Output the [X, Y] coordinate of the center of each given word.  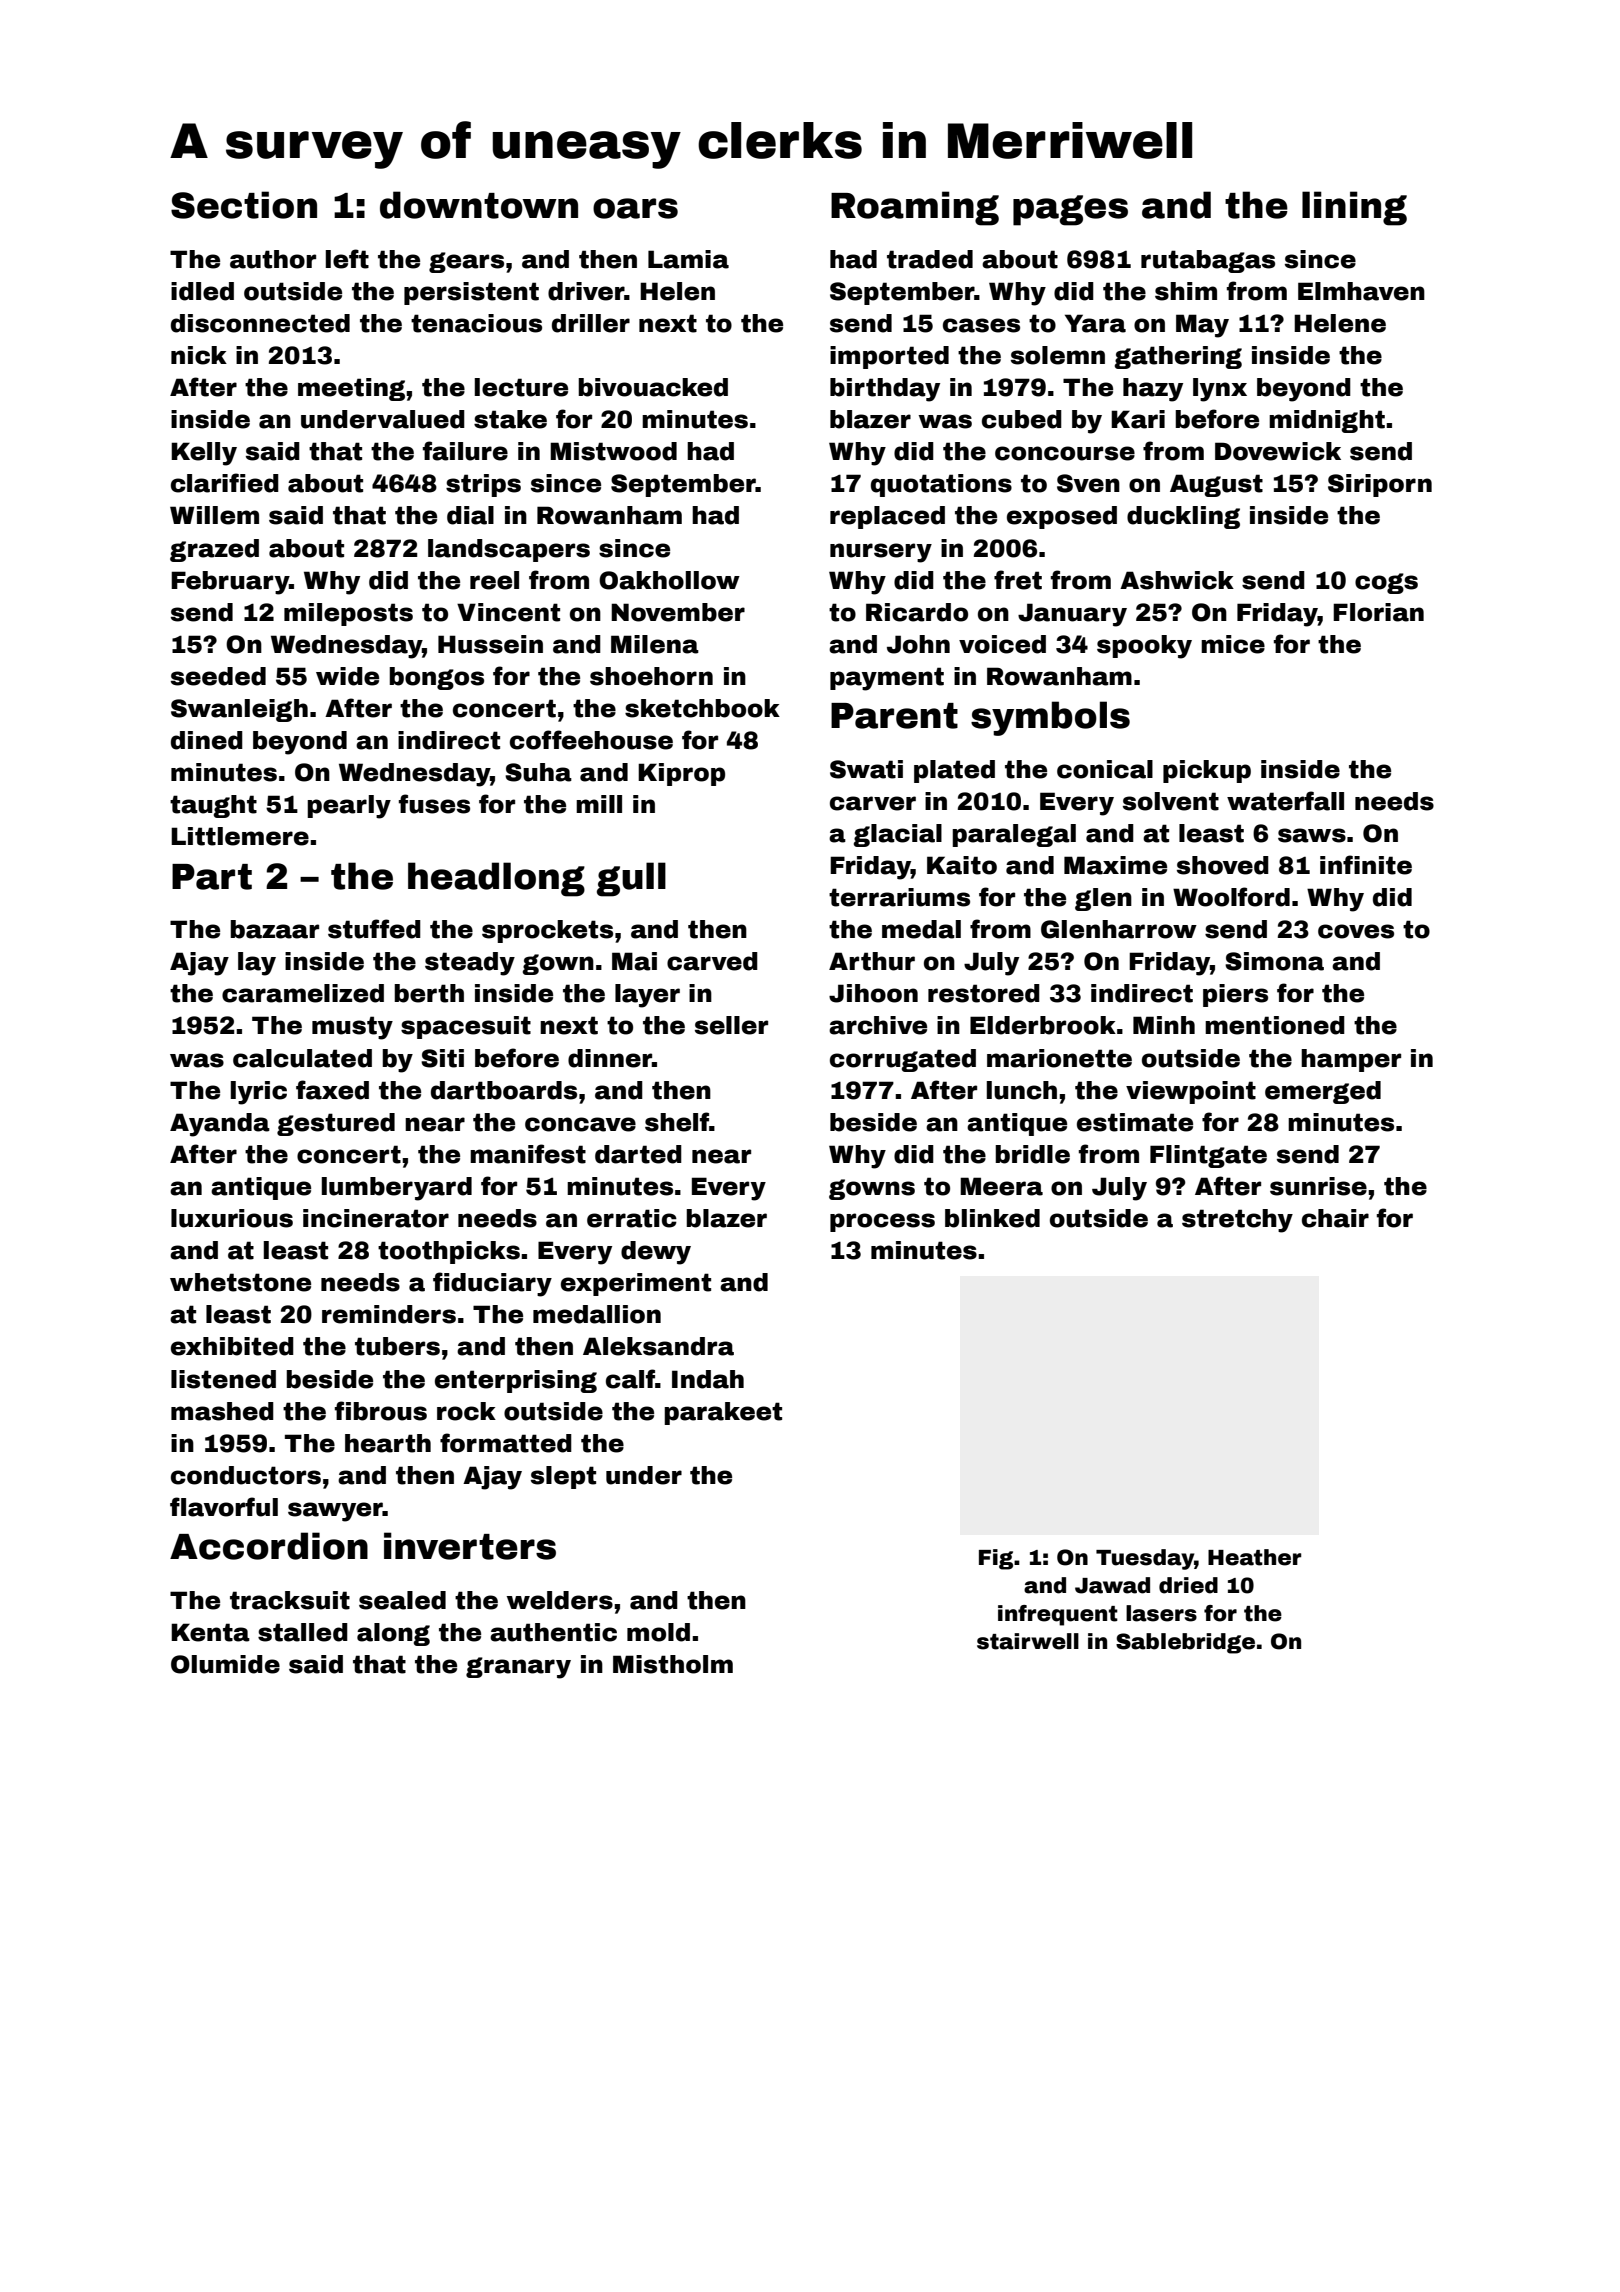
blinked [992, 1218]
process [882, 1222]
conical [1105, 769]
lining [1354, 208]
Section [244, 205]
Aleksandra [658, 1346]
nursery [881, 553]
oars [635, 208]
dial [470, 515]
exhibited [232, 1346]
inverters [470, 1546]
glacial [898, 835]
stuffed [374, 929]
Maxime [1115, 865]
